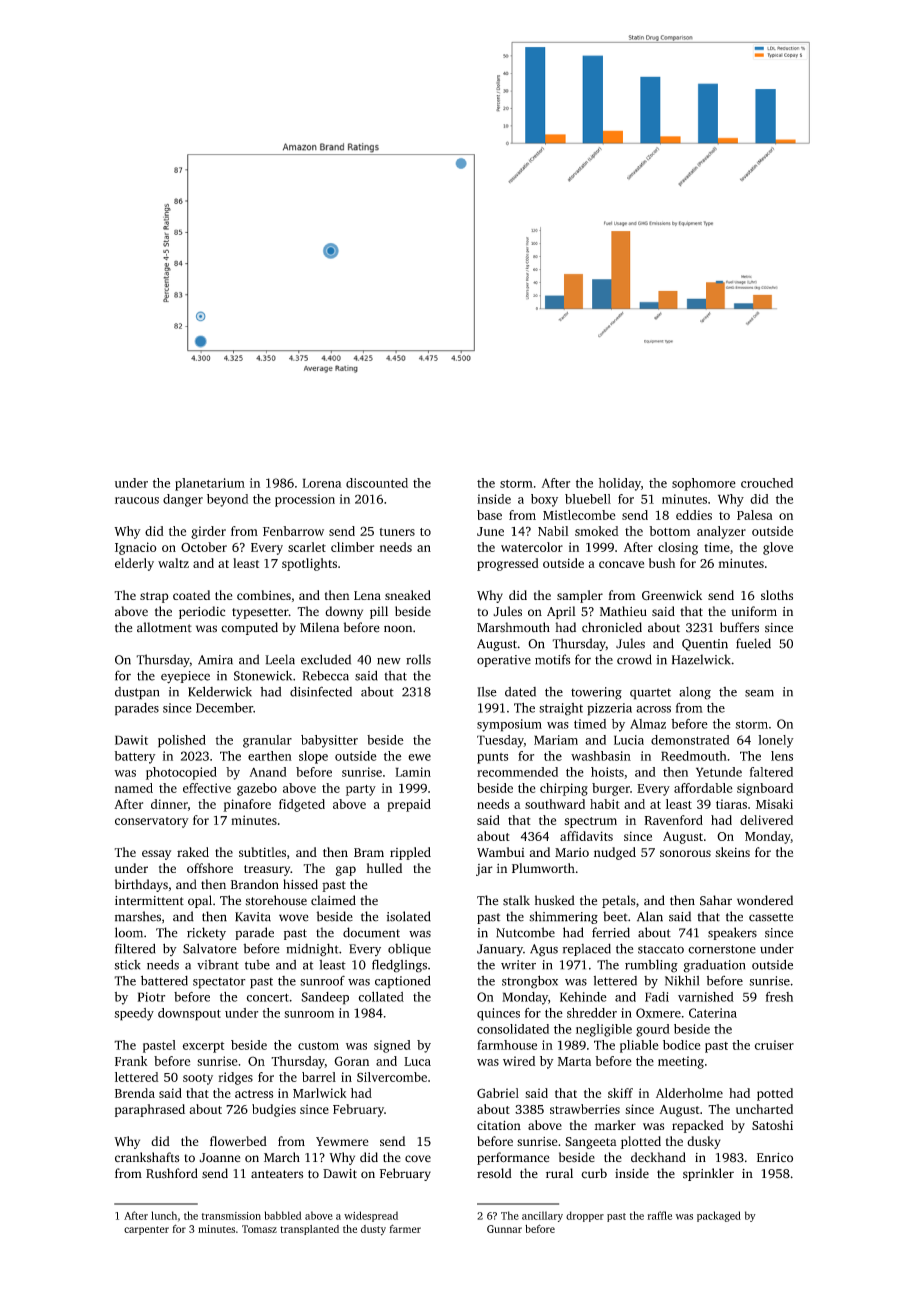 The image size is (908, 1316). What do you see at coordinates (409, 805) in the screenshot?
I see `prepaid` at bounding box center [409, 805].
